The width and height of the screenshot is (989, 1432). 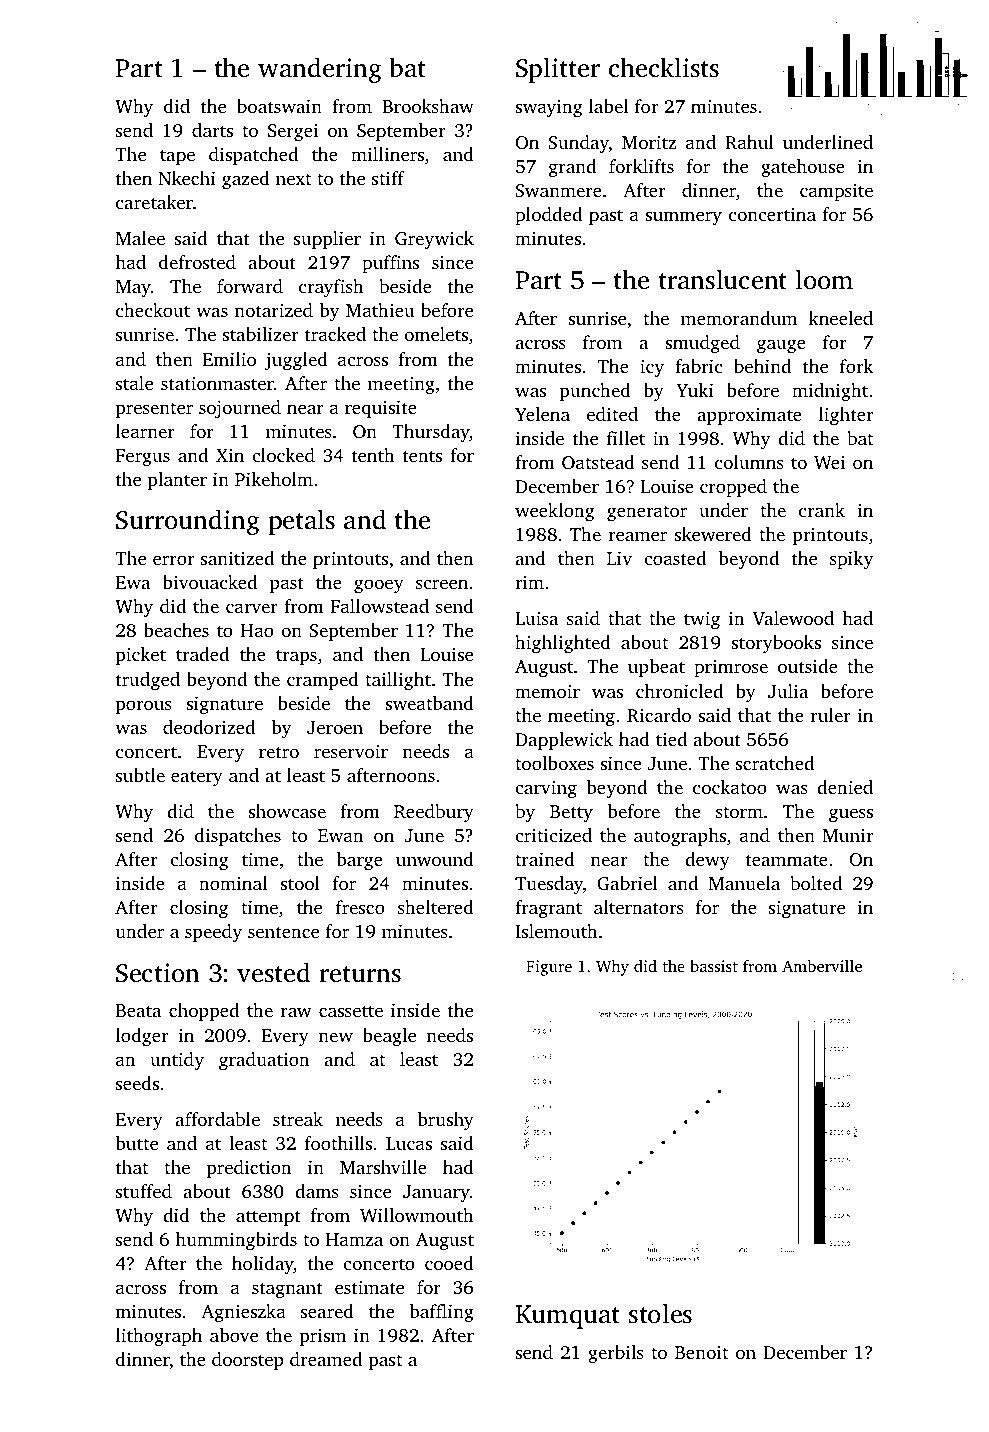 What do you see at coordinates (731, 668) in the screenshot?
I see `primrose` at bounding box center [731, 668].
